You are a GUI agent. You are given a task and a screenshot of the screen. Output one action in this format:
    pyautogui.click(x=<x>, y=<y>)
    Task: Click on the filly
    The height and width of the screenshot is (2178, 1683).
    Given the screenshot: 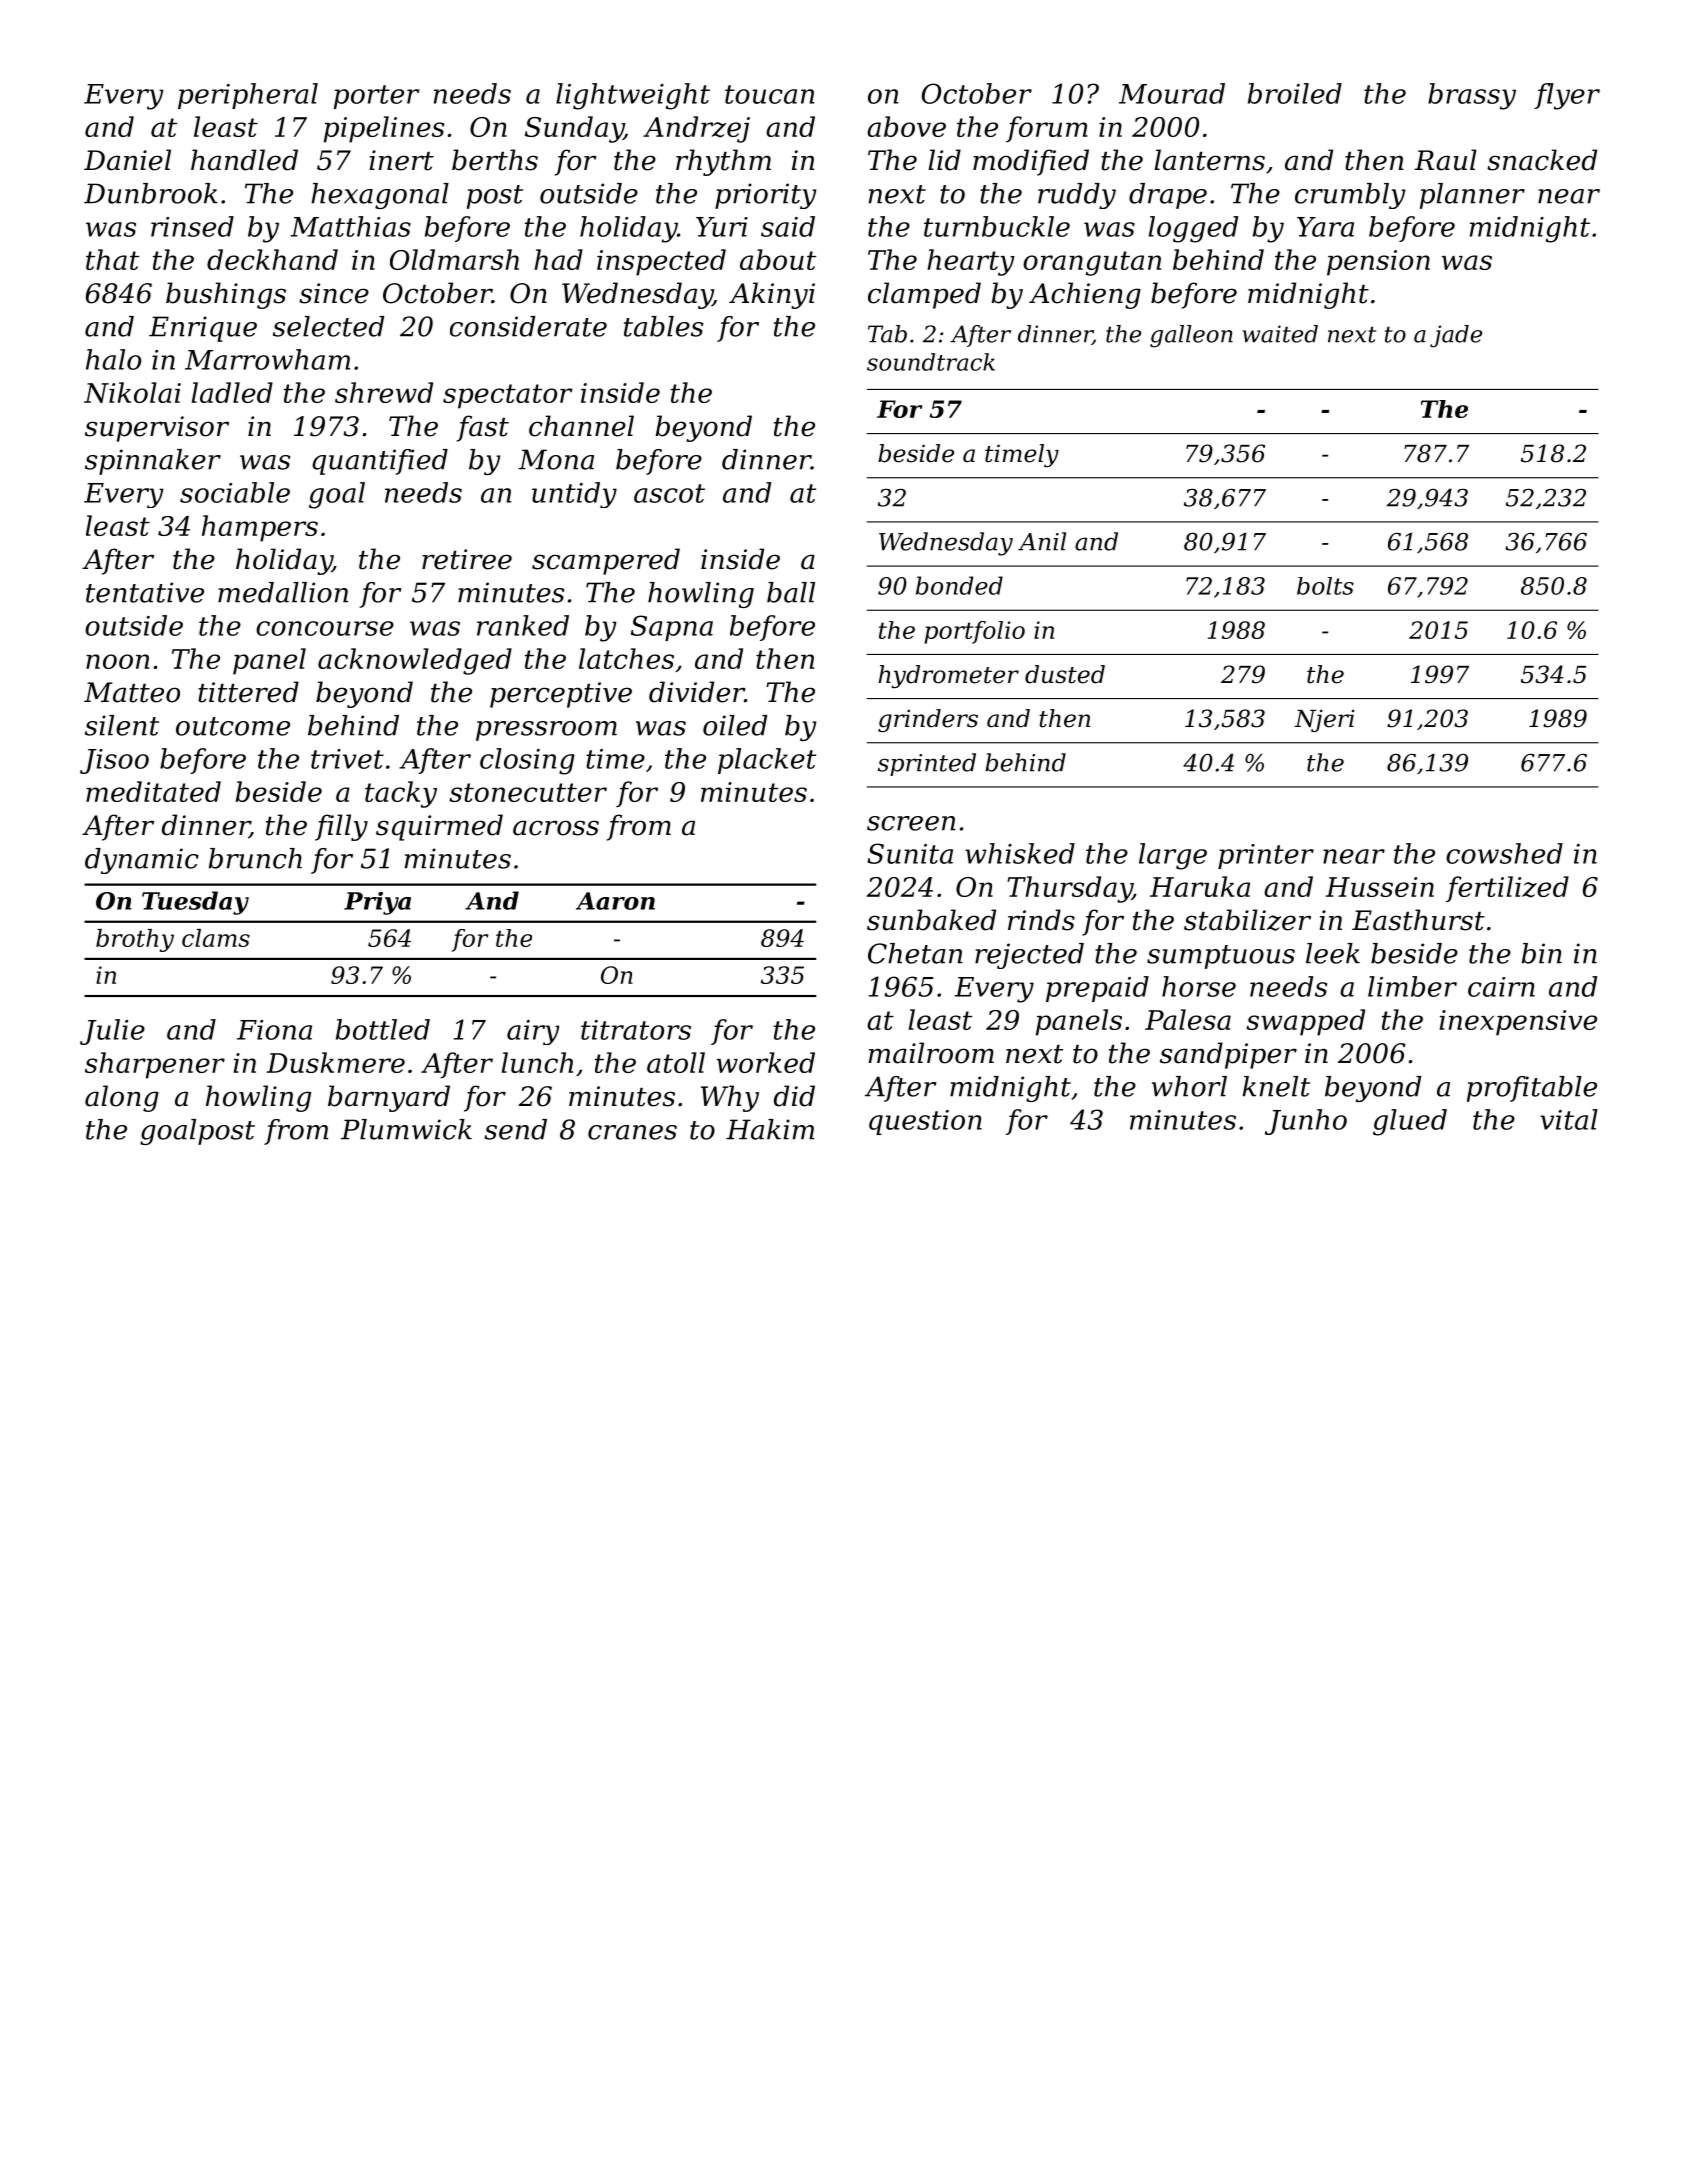 What is the action you would take?
    pyautogui.click(x=341, y=827)
